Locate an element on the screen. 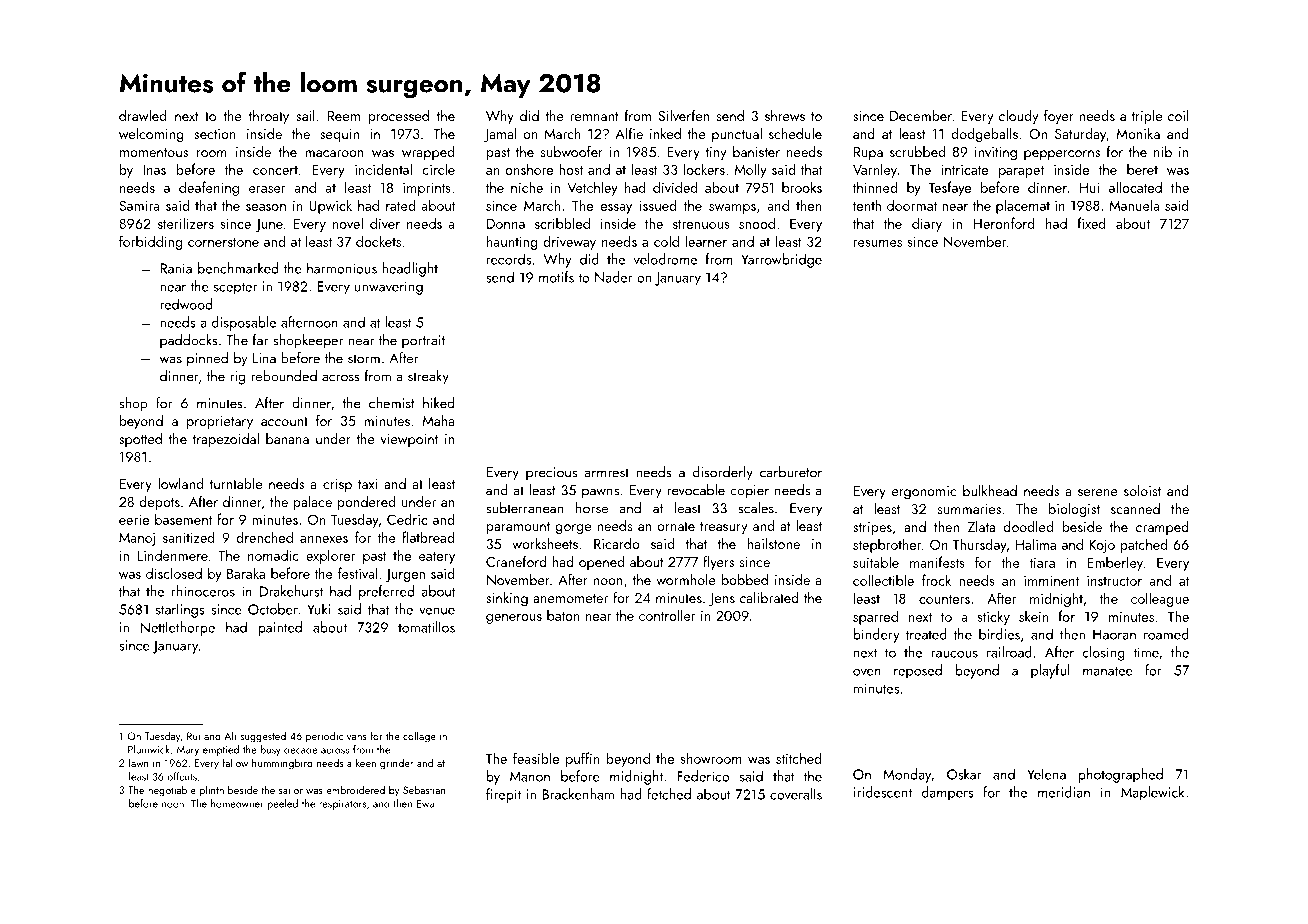 The image size is (1308, 924). Rui is located at coordinates (193, 736).
